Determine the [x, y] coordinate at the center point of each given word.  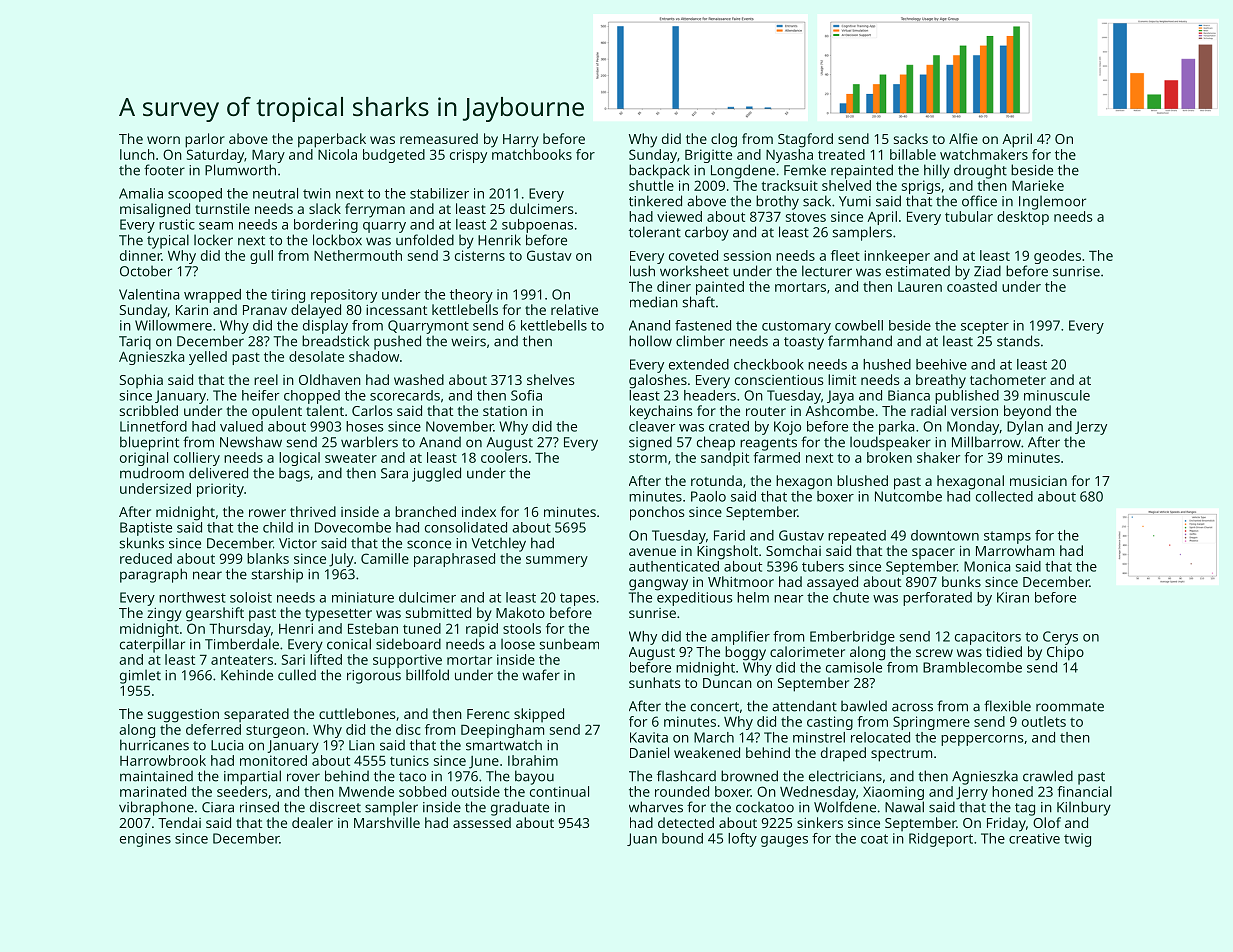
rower [267, 513]
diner [674, 286]
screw [934, 653]
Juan [642, 839]
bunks [961, 581]
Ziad [987, 271]
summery [557, 561]
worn [163, 140]
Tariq [135, 343]
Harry [521, 141]
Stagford [805, 140]
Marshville [387, 822]
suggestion [183, 716]
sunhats [655, 682]
